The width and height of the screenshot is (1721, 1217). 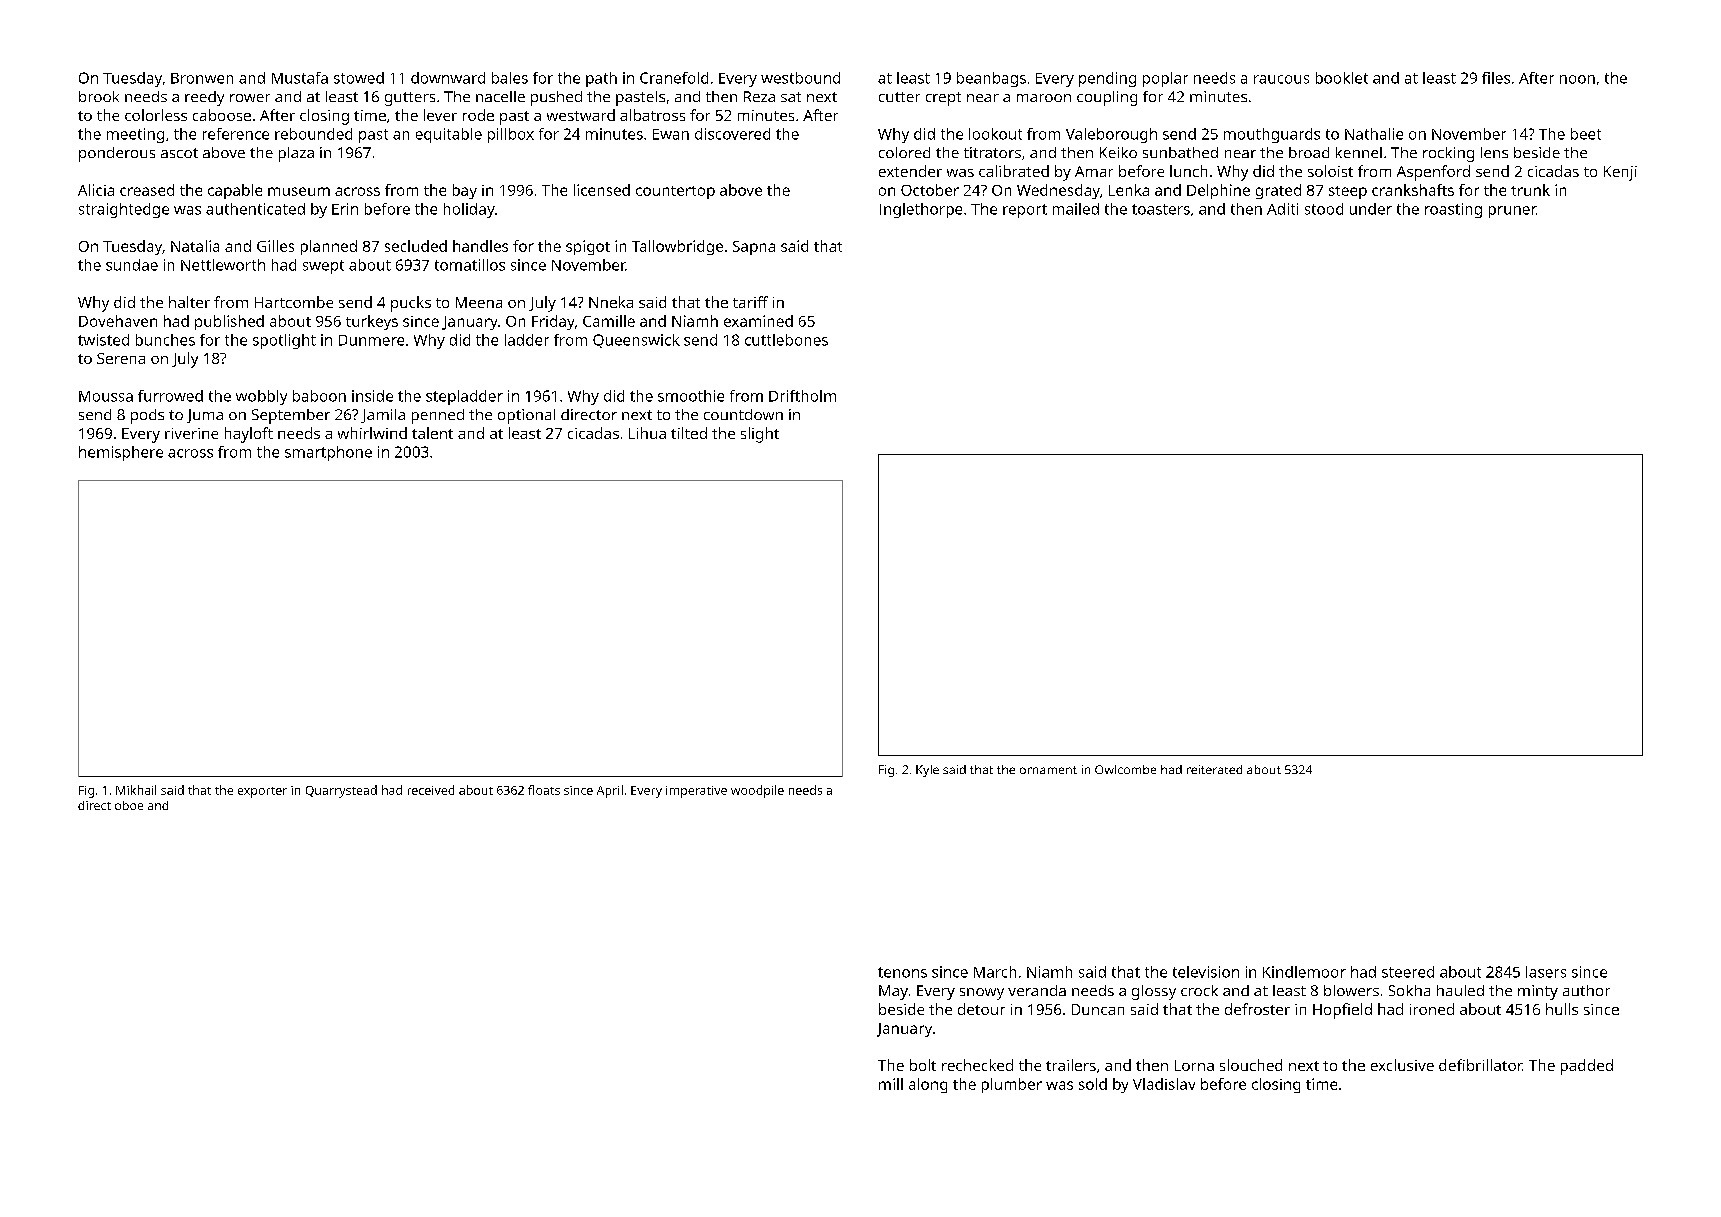 What do you see at coordinates (1304, 972) in the screenshot?
I see `Kindlemoor` at bounding box center [1304, 972].
